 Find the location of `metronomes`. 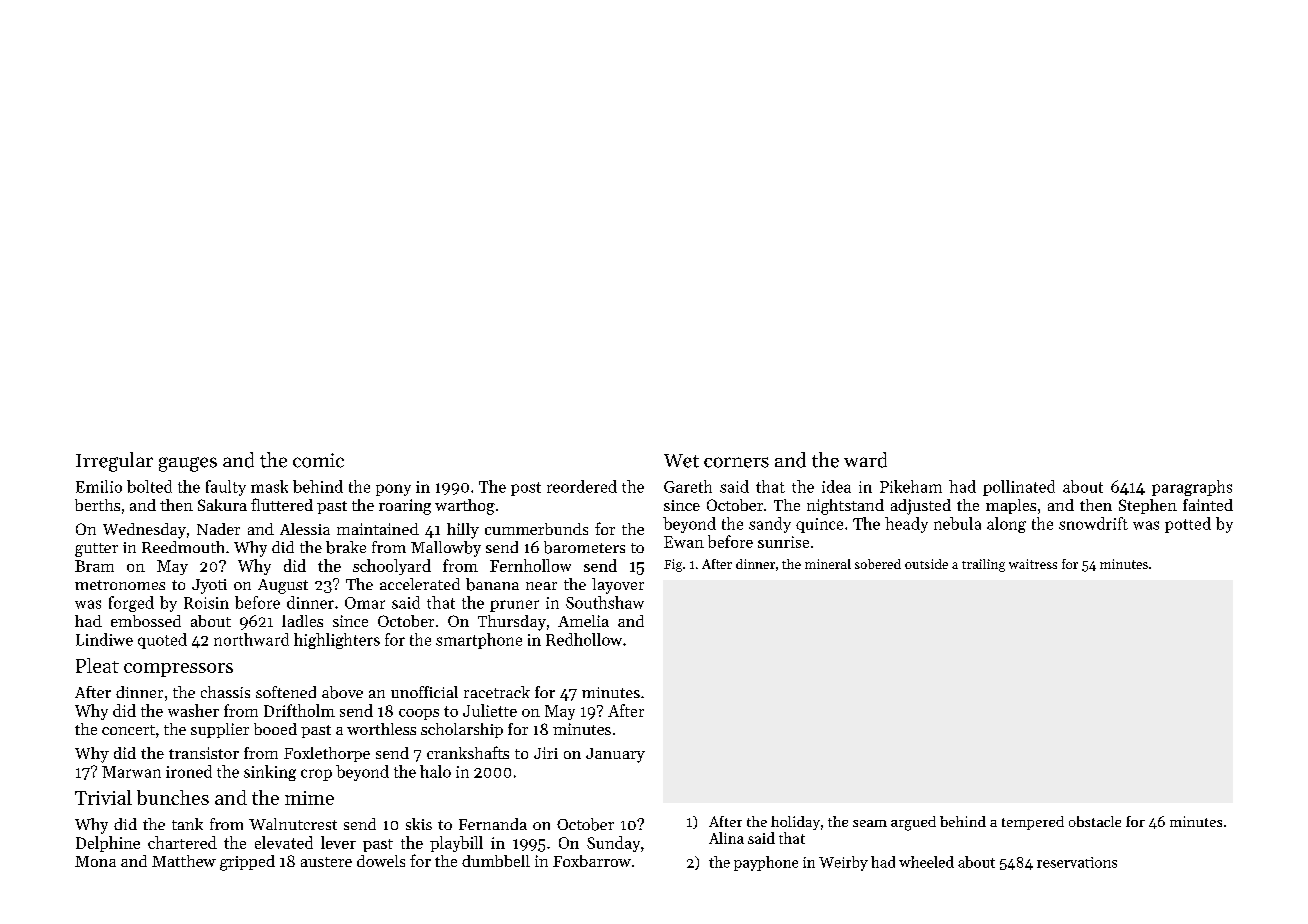

metronomes is located at coordinates (120, 585).
